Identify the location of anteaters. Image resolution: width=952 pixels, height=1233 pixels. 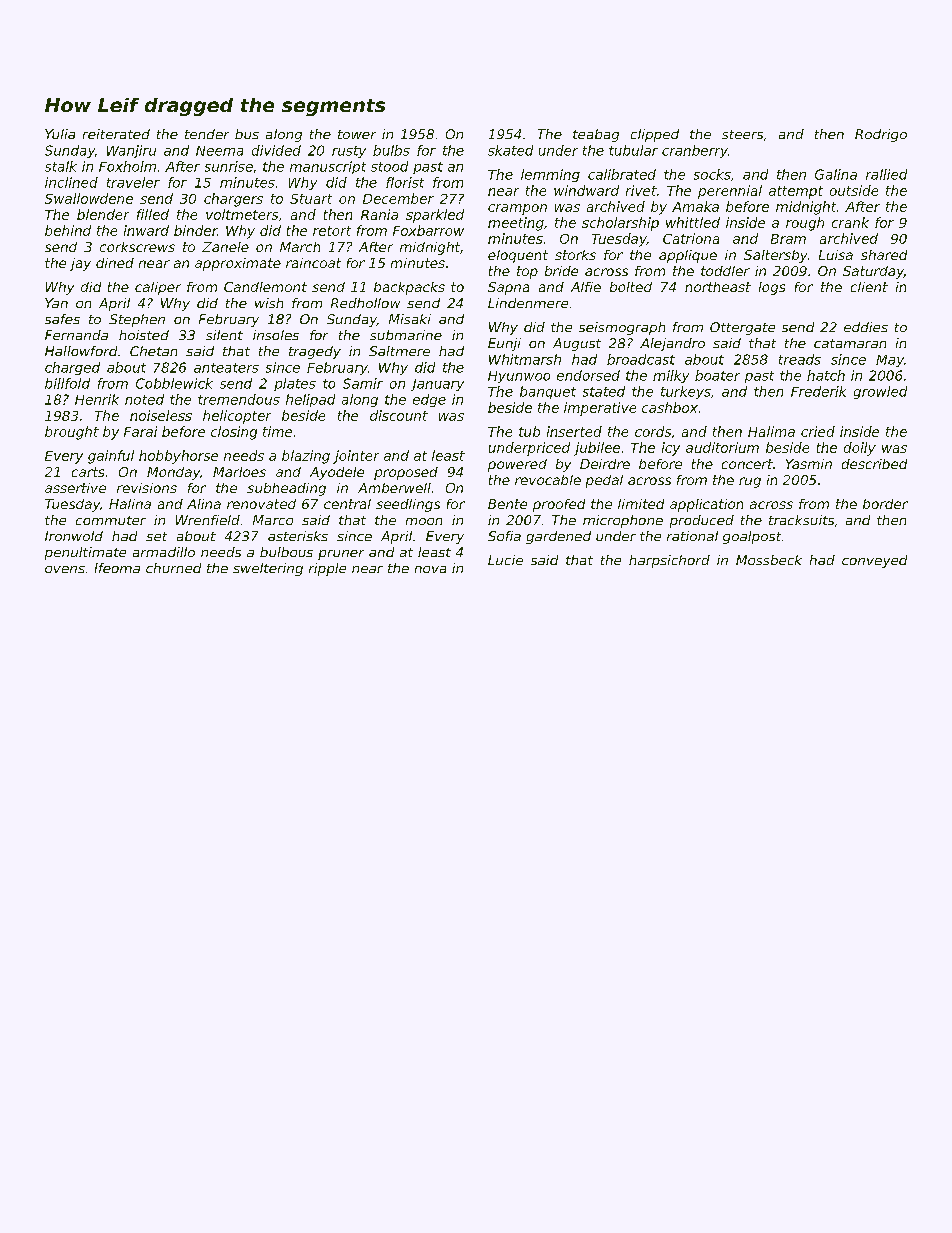
(226, 368).
